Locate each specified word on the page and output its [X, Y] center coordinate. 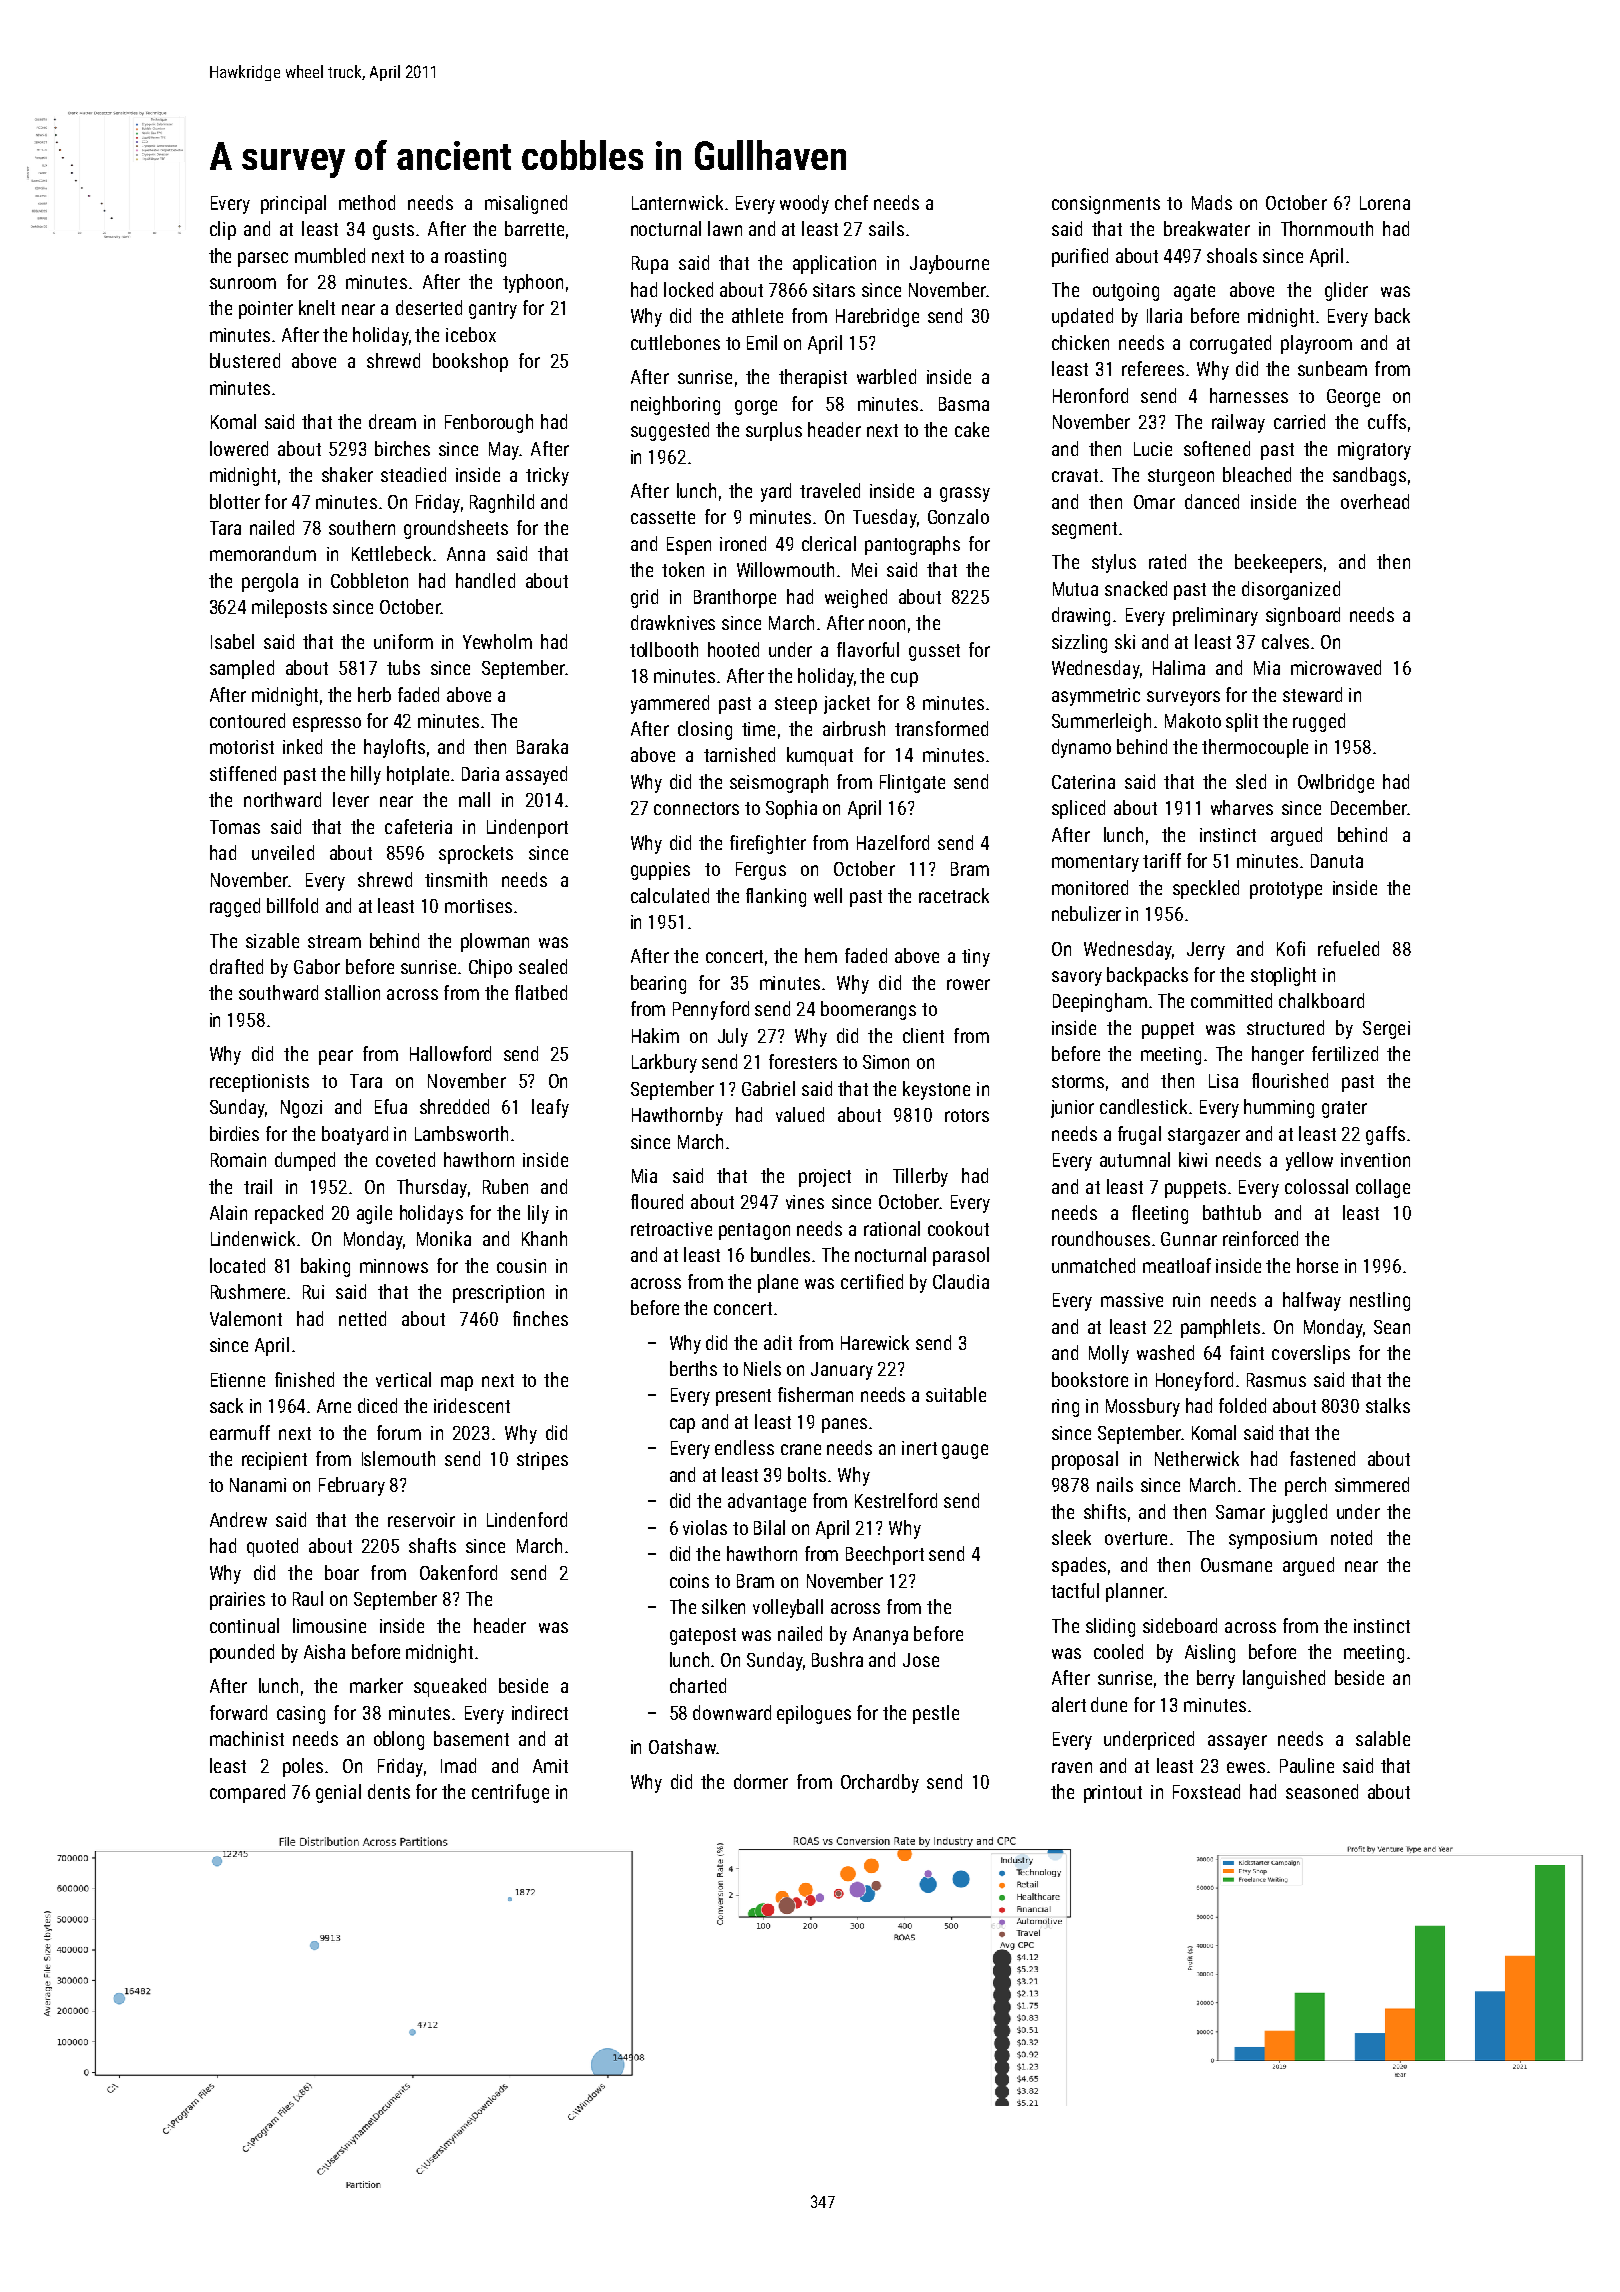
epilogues [814, 1714]
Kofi [1291, 948]
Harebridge [877, 317]
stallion [352, 992]
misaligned [526, 204]
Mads [1212, 202]
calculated [670, 895]
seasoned [1322, 1791]
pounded [242, 1653]
